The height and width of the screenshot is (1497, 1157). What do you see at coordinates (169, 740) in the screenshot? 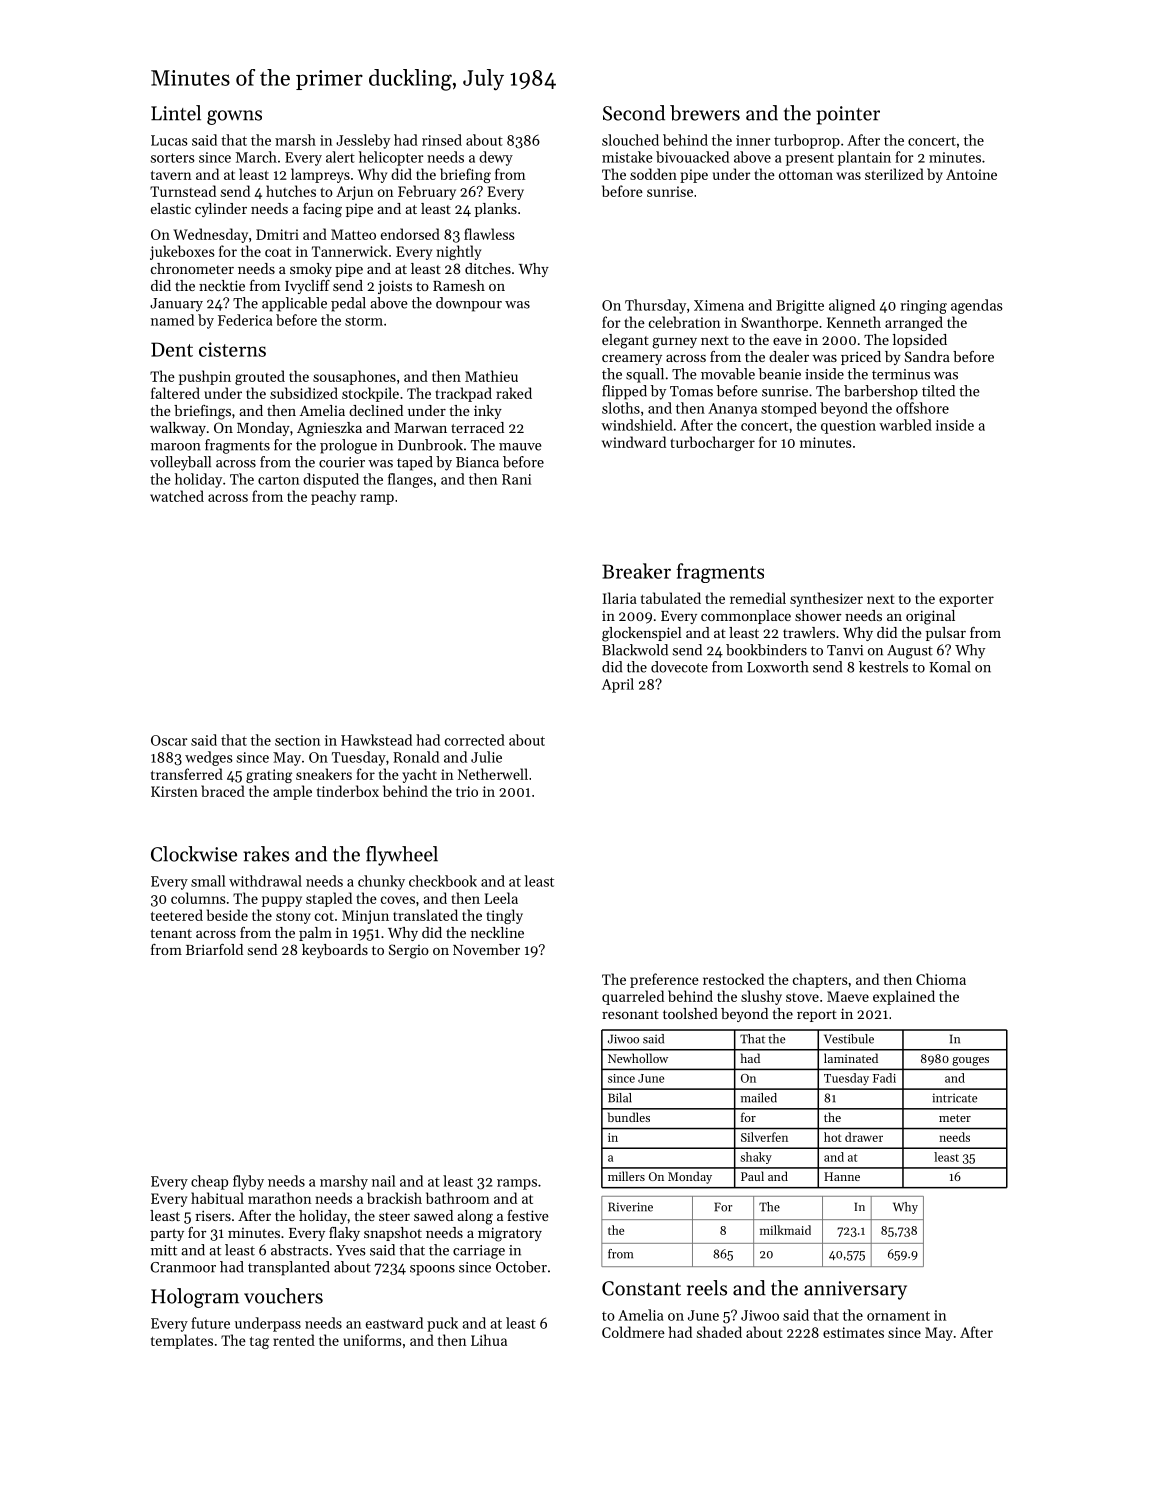
I see `Oscar` at bounding box center [169, 740].
